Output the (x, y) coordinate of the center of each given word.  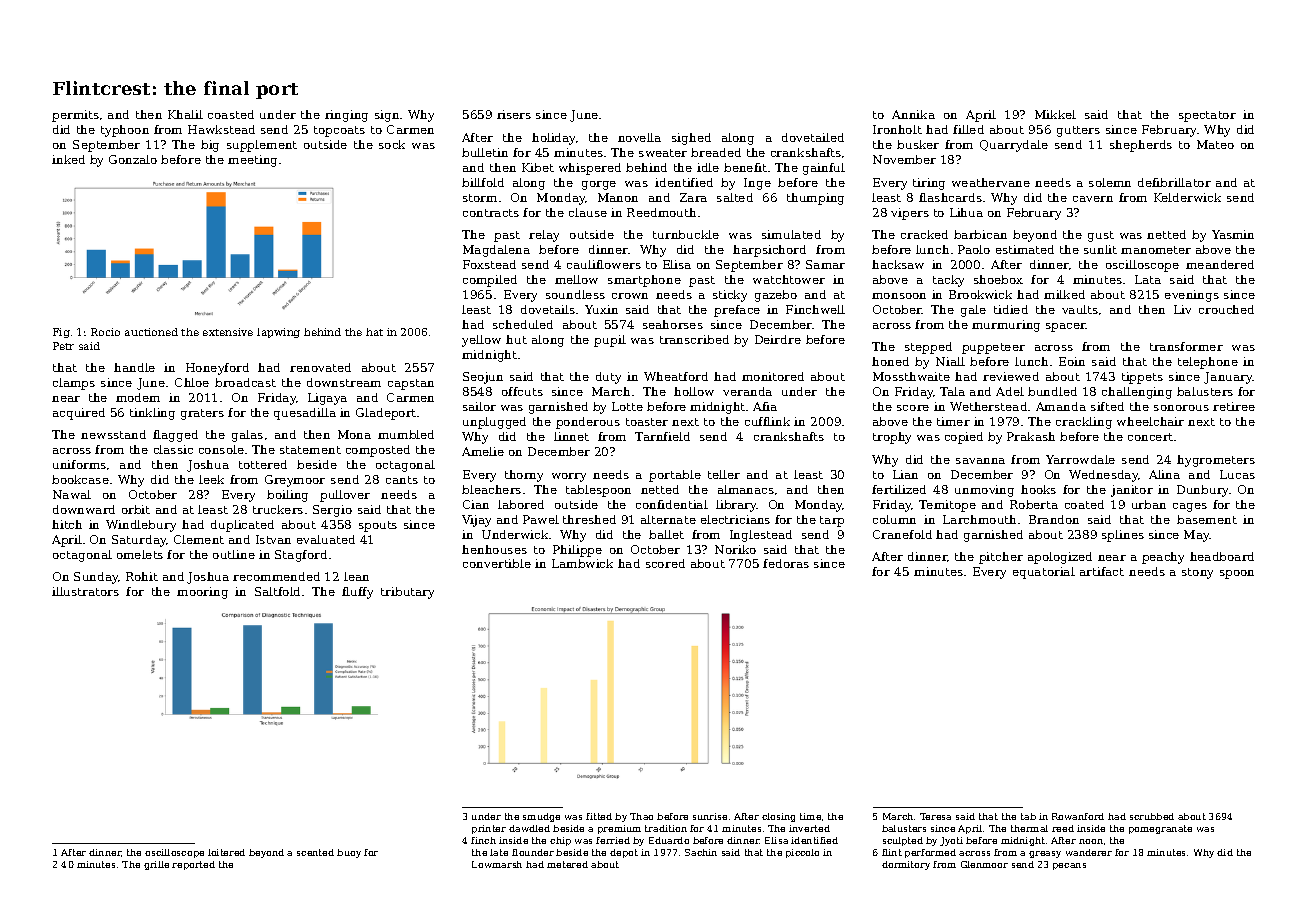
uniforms (79, 464)
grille (156, 865)
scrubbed (1152, 816)
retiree (1234, 406)
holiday (553, 139)
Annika (913, 114)
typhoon (125, 131)
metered (567, 864)
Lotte (627, 406)
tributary (407, 593)
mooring (202, 593)
